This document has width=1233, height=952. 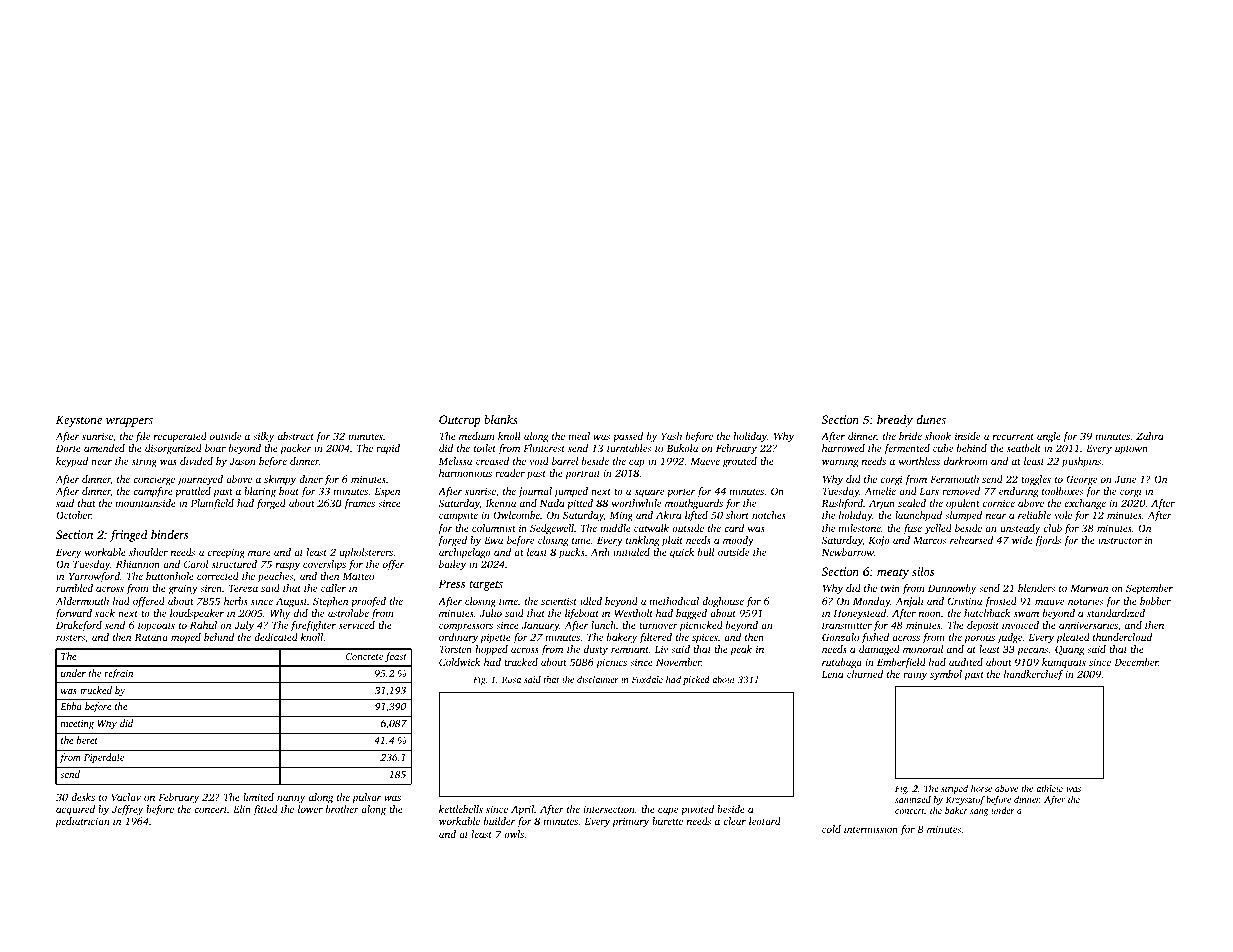 What do you see at coordinates (979, 639) in the document?
I see `porous` at bounding box center [979, 639].
